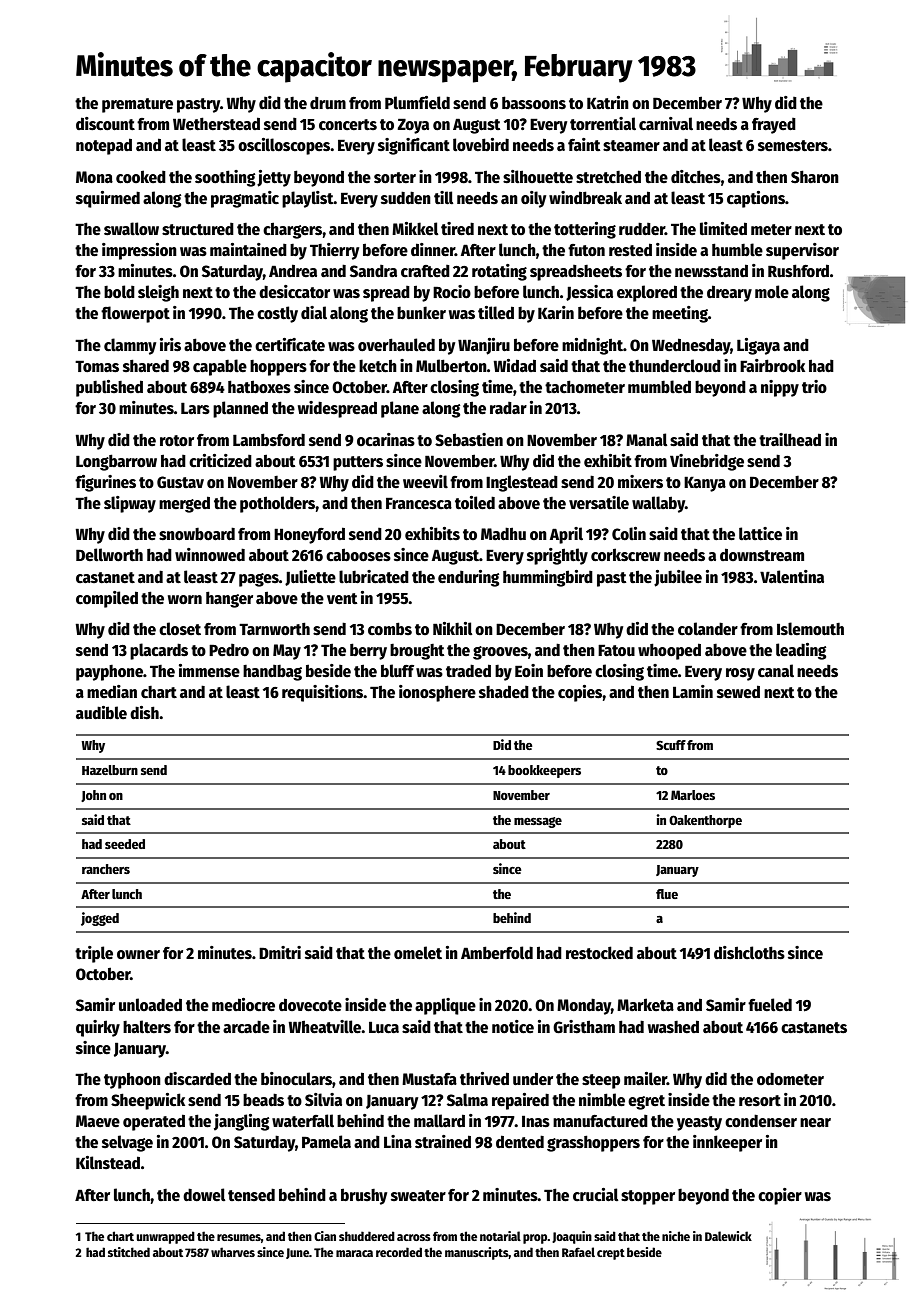  What do you see at coordinates (137, 105) in the screenshot?
I see `premature` at bounding box center [137, 105].
